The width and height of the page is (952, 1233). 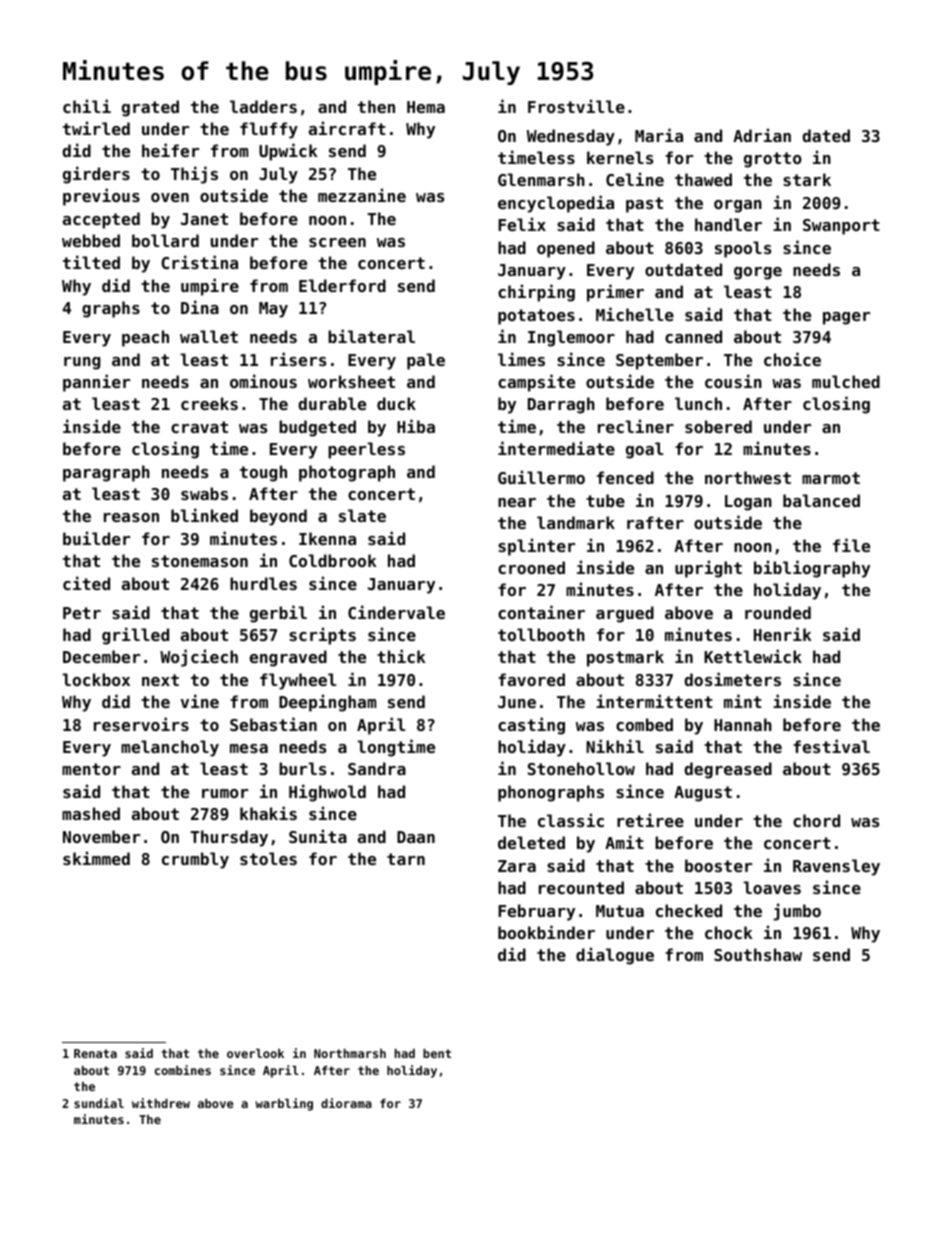 I want to click on risers, so click(x=298, y=359).
